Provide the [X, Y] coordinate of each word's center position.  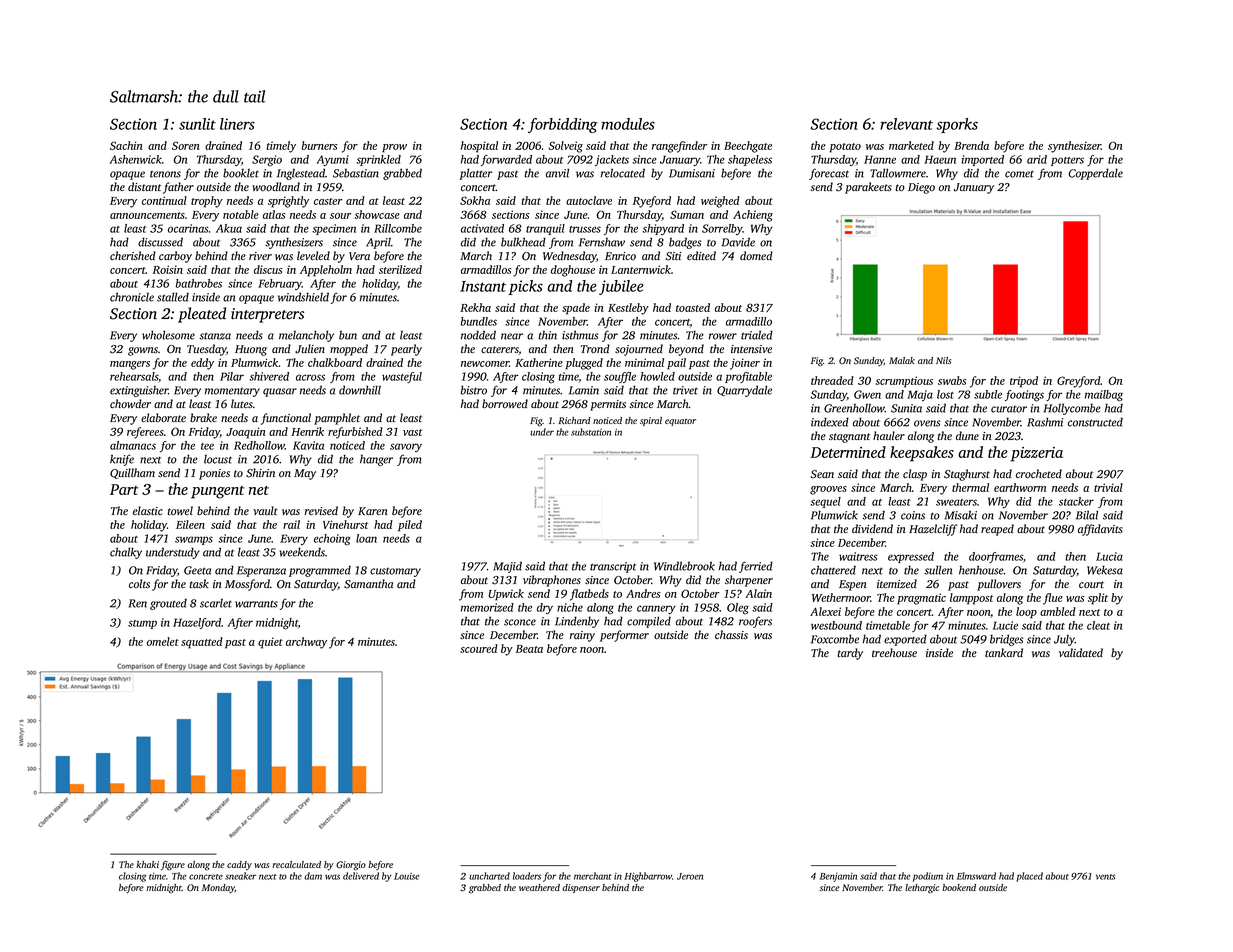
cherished [133, 256]
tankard [1004, 652]
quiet [270, 643]
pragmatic [921, 599]
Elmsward [976, 876]
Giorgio [351, 866]
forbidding [563, 125]
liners [237, 124]
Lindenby [577, 622]
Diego [921, 188]
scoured [479, 648]
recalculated [296, 864]
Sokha [475, 200]
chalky [126, 553]
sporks [957, 125]
